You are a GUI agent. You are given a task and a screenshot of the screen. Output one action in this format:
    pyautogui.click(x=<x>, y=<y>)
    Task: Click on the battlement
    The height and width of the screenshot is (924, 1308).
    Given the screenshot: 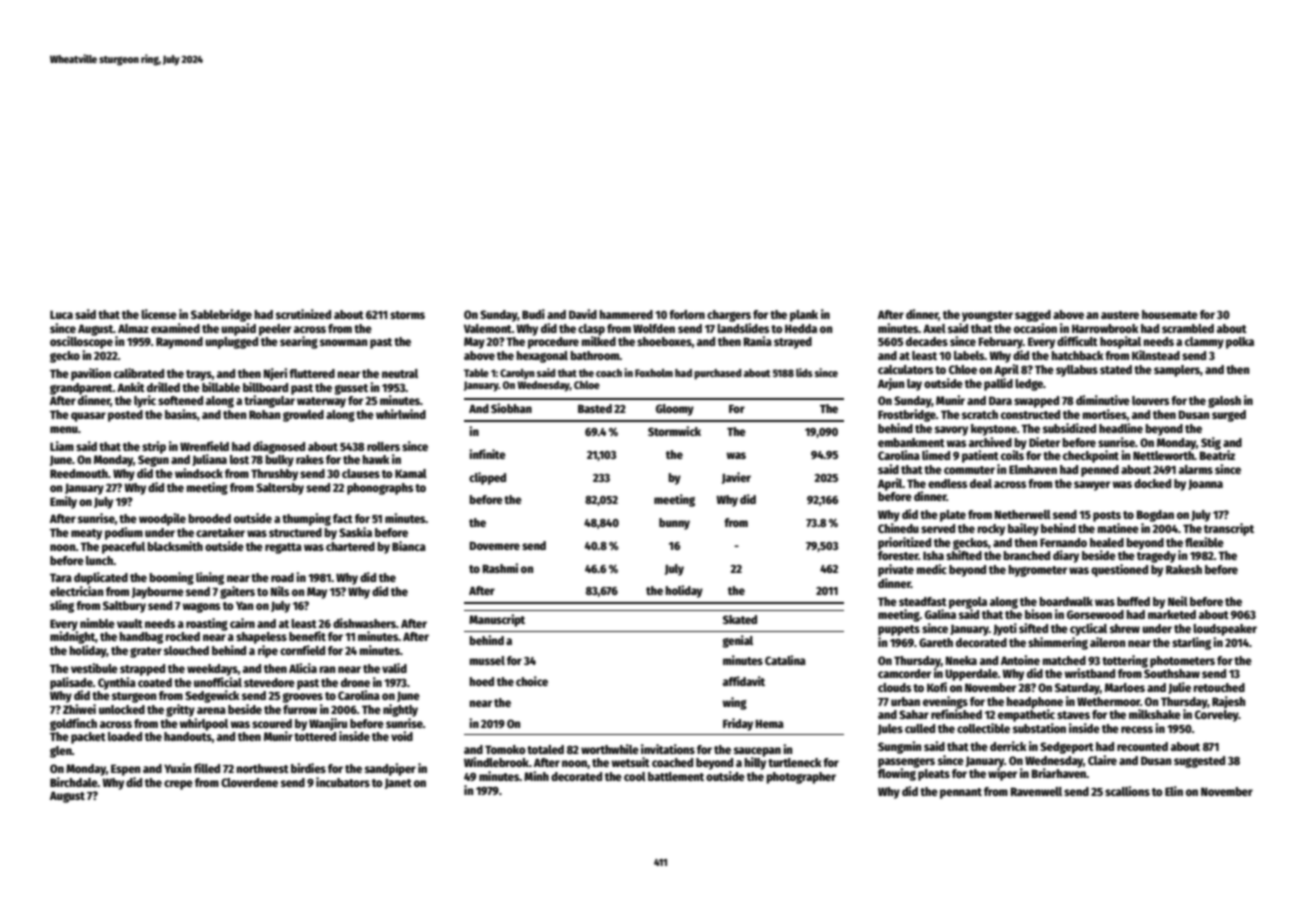 What is the action you would take?
    pyautogui.click(x=676, y=776)
